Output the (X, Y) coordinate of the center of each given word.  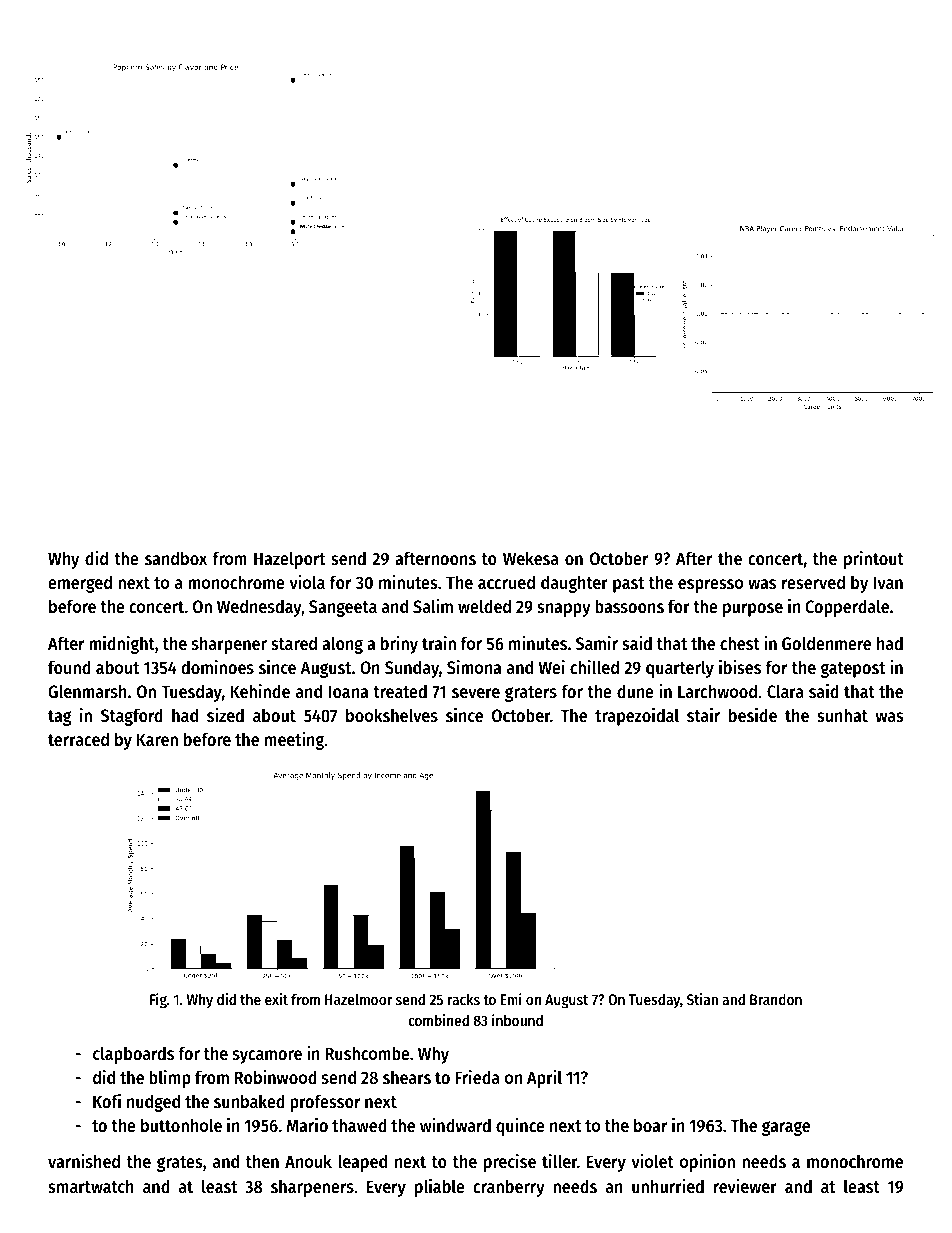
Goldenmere (826, 643)
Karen (157, 739)
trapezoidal (637, 717)
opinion (707, 1163)
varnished (84, 1161)
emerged (80, 584)
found (69, 667)
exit (276, 999)
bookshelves (392, 715)
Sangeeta (343, 608)
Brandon (776, 999)
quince (520, 1127)
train (439, 643)
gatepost (853, 670)
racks (464, 999)
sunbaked (249, 1101)
